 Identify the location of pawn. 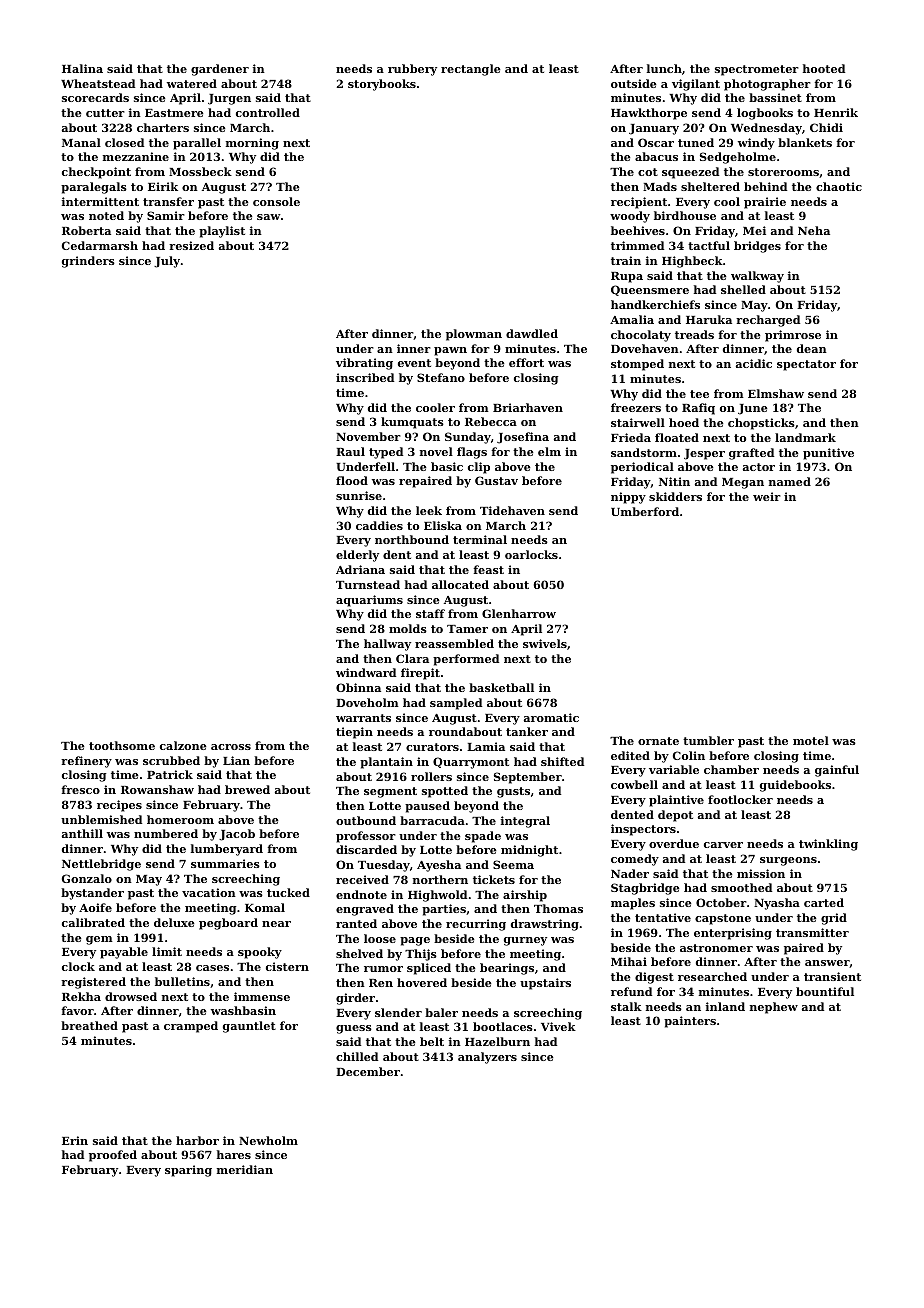
(450, 351).
